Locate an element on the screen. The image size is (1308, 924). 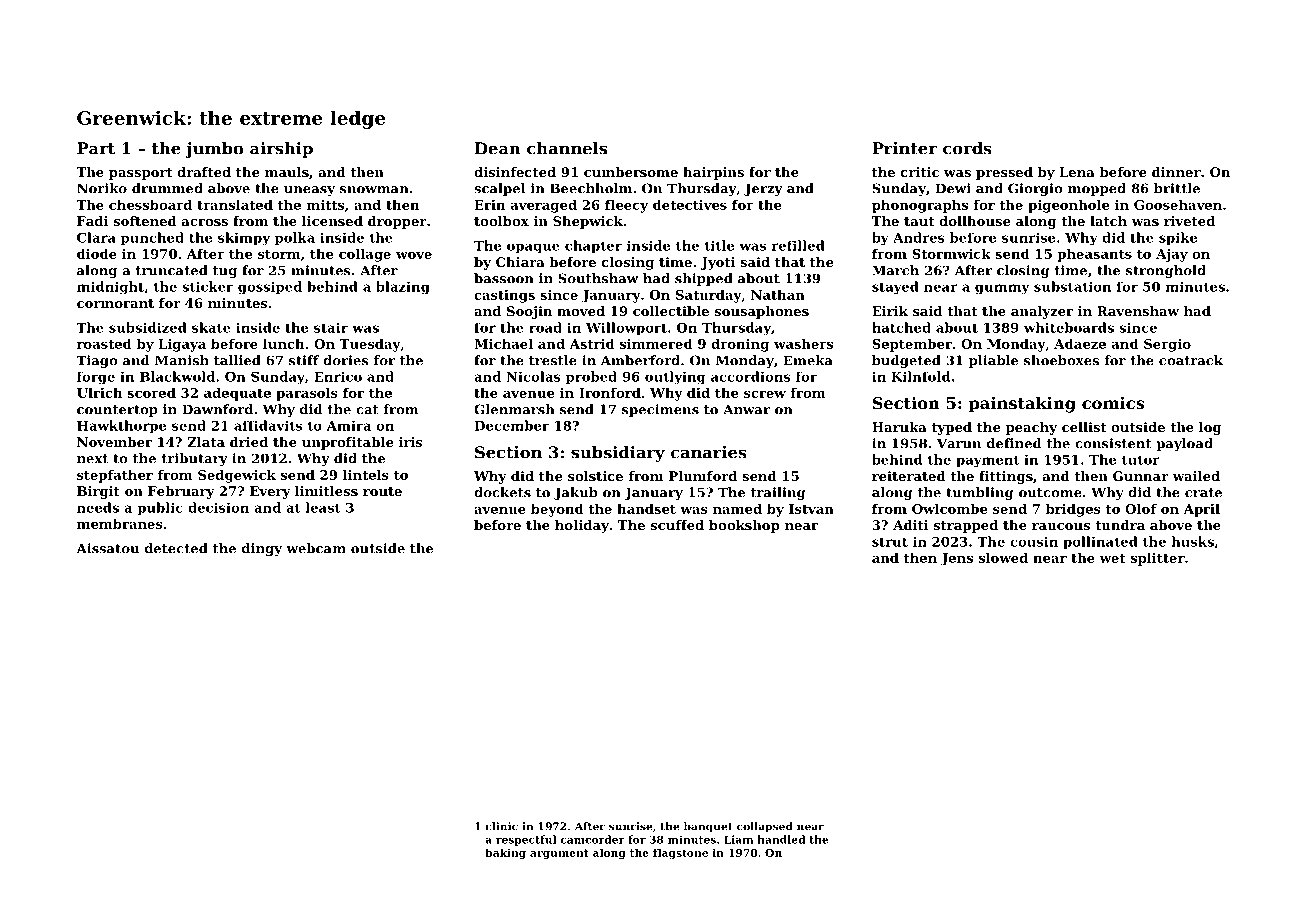
channels is located at coordinates (567, 148).
